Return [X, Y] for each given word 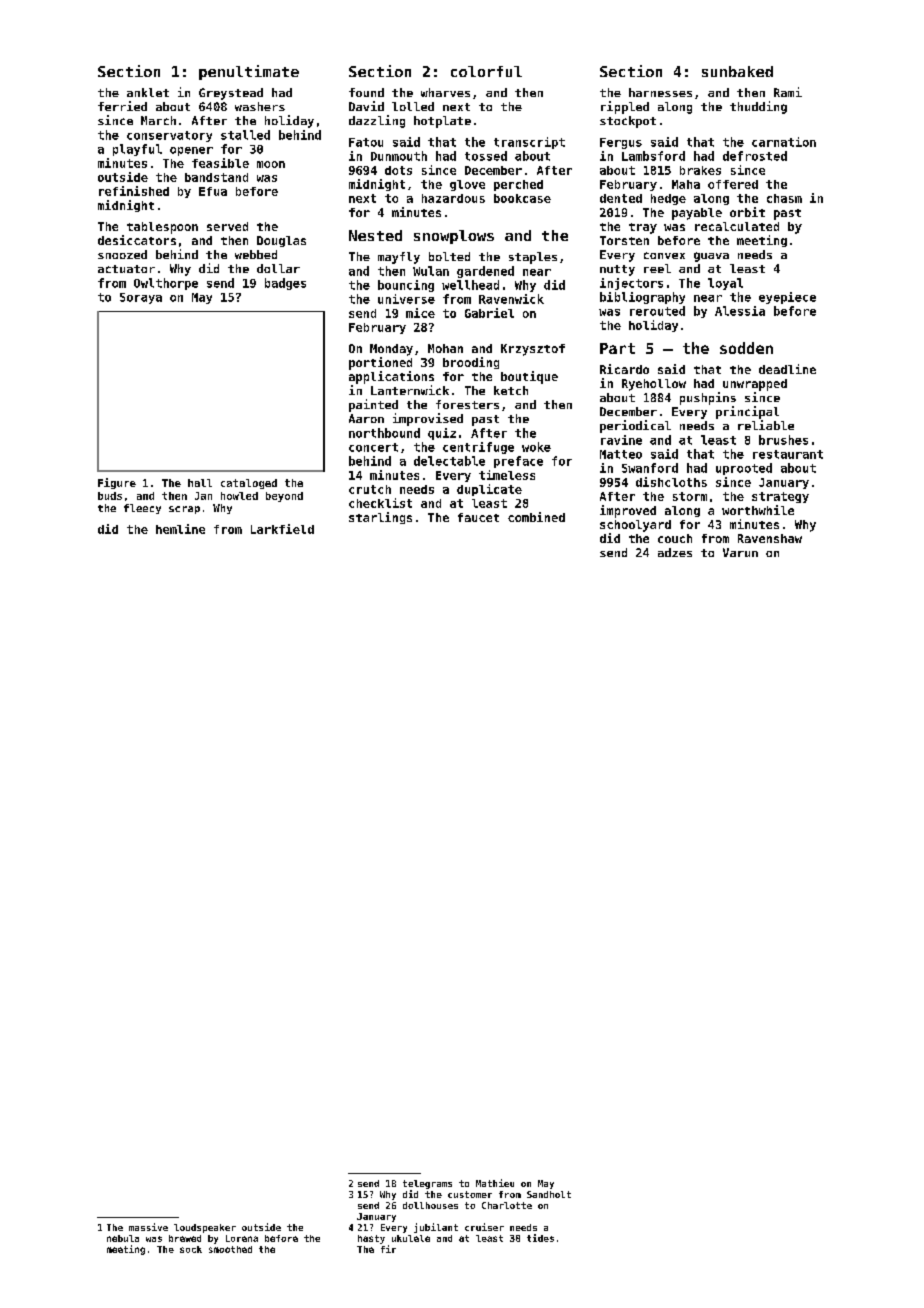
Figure [117, 483]
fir [388, 1249]
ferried [122, 106]
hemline [180, 529]
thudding [758, 107]
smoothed [230, 1249]
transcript [529, 143]
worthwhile [758, 510]
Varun [740, 552]
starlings [380, 518]
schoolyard [635, 526]
